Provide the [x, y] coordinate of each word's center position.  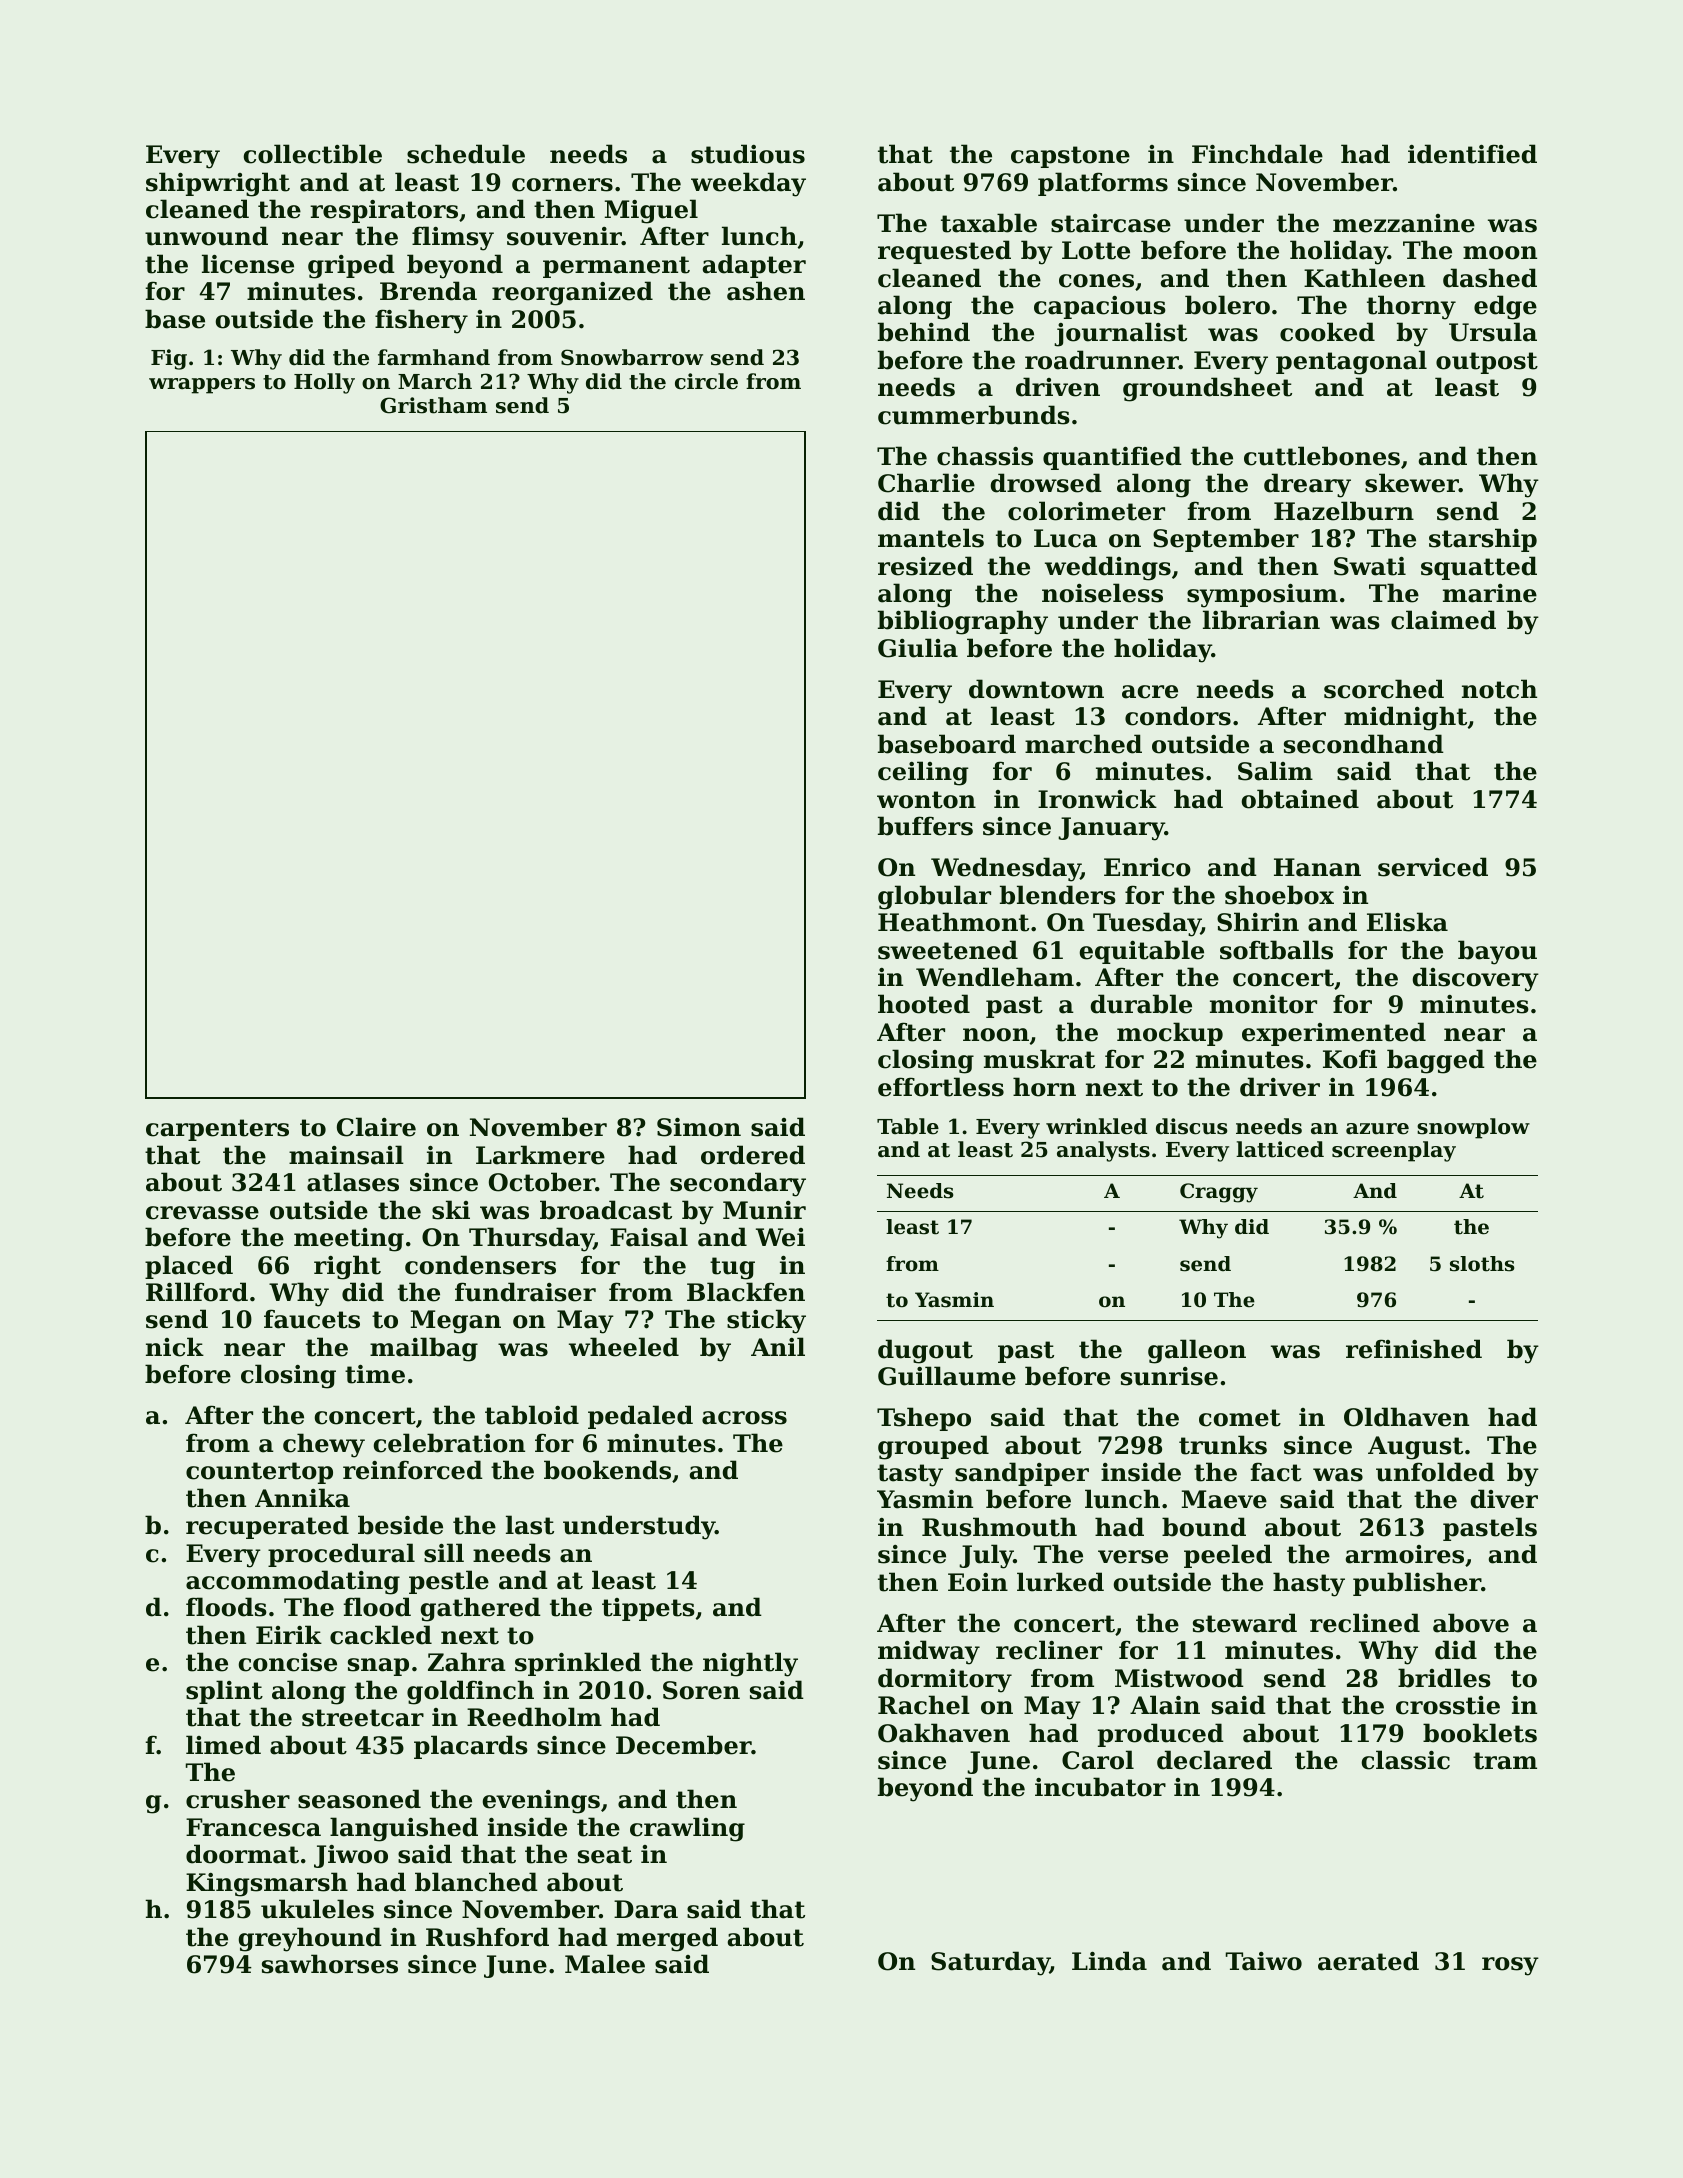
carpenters [217, 1130]
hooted [924, 1004]
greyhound [310, 1939]
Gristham [433, 405]
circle [706, 381]
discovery [1475, 979]
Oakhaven [944, 1733]
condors [1178, 716]
